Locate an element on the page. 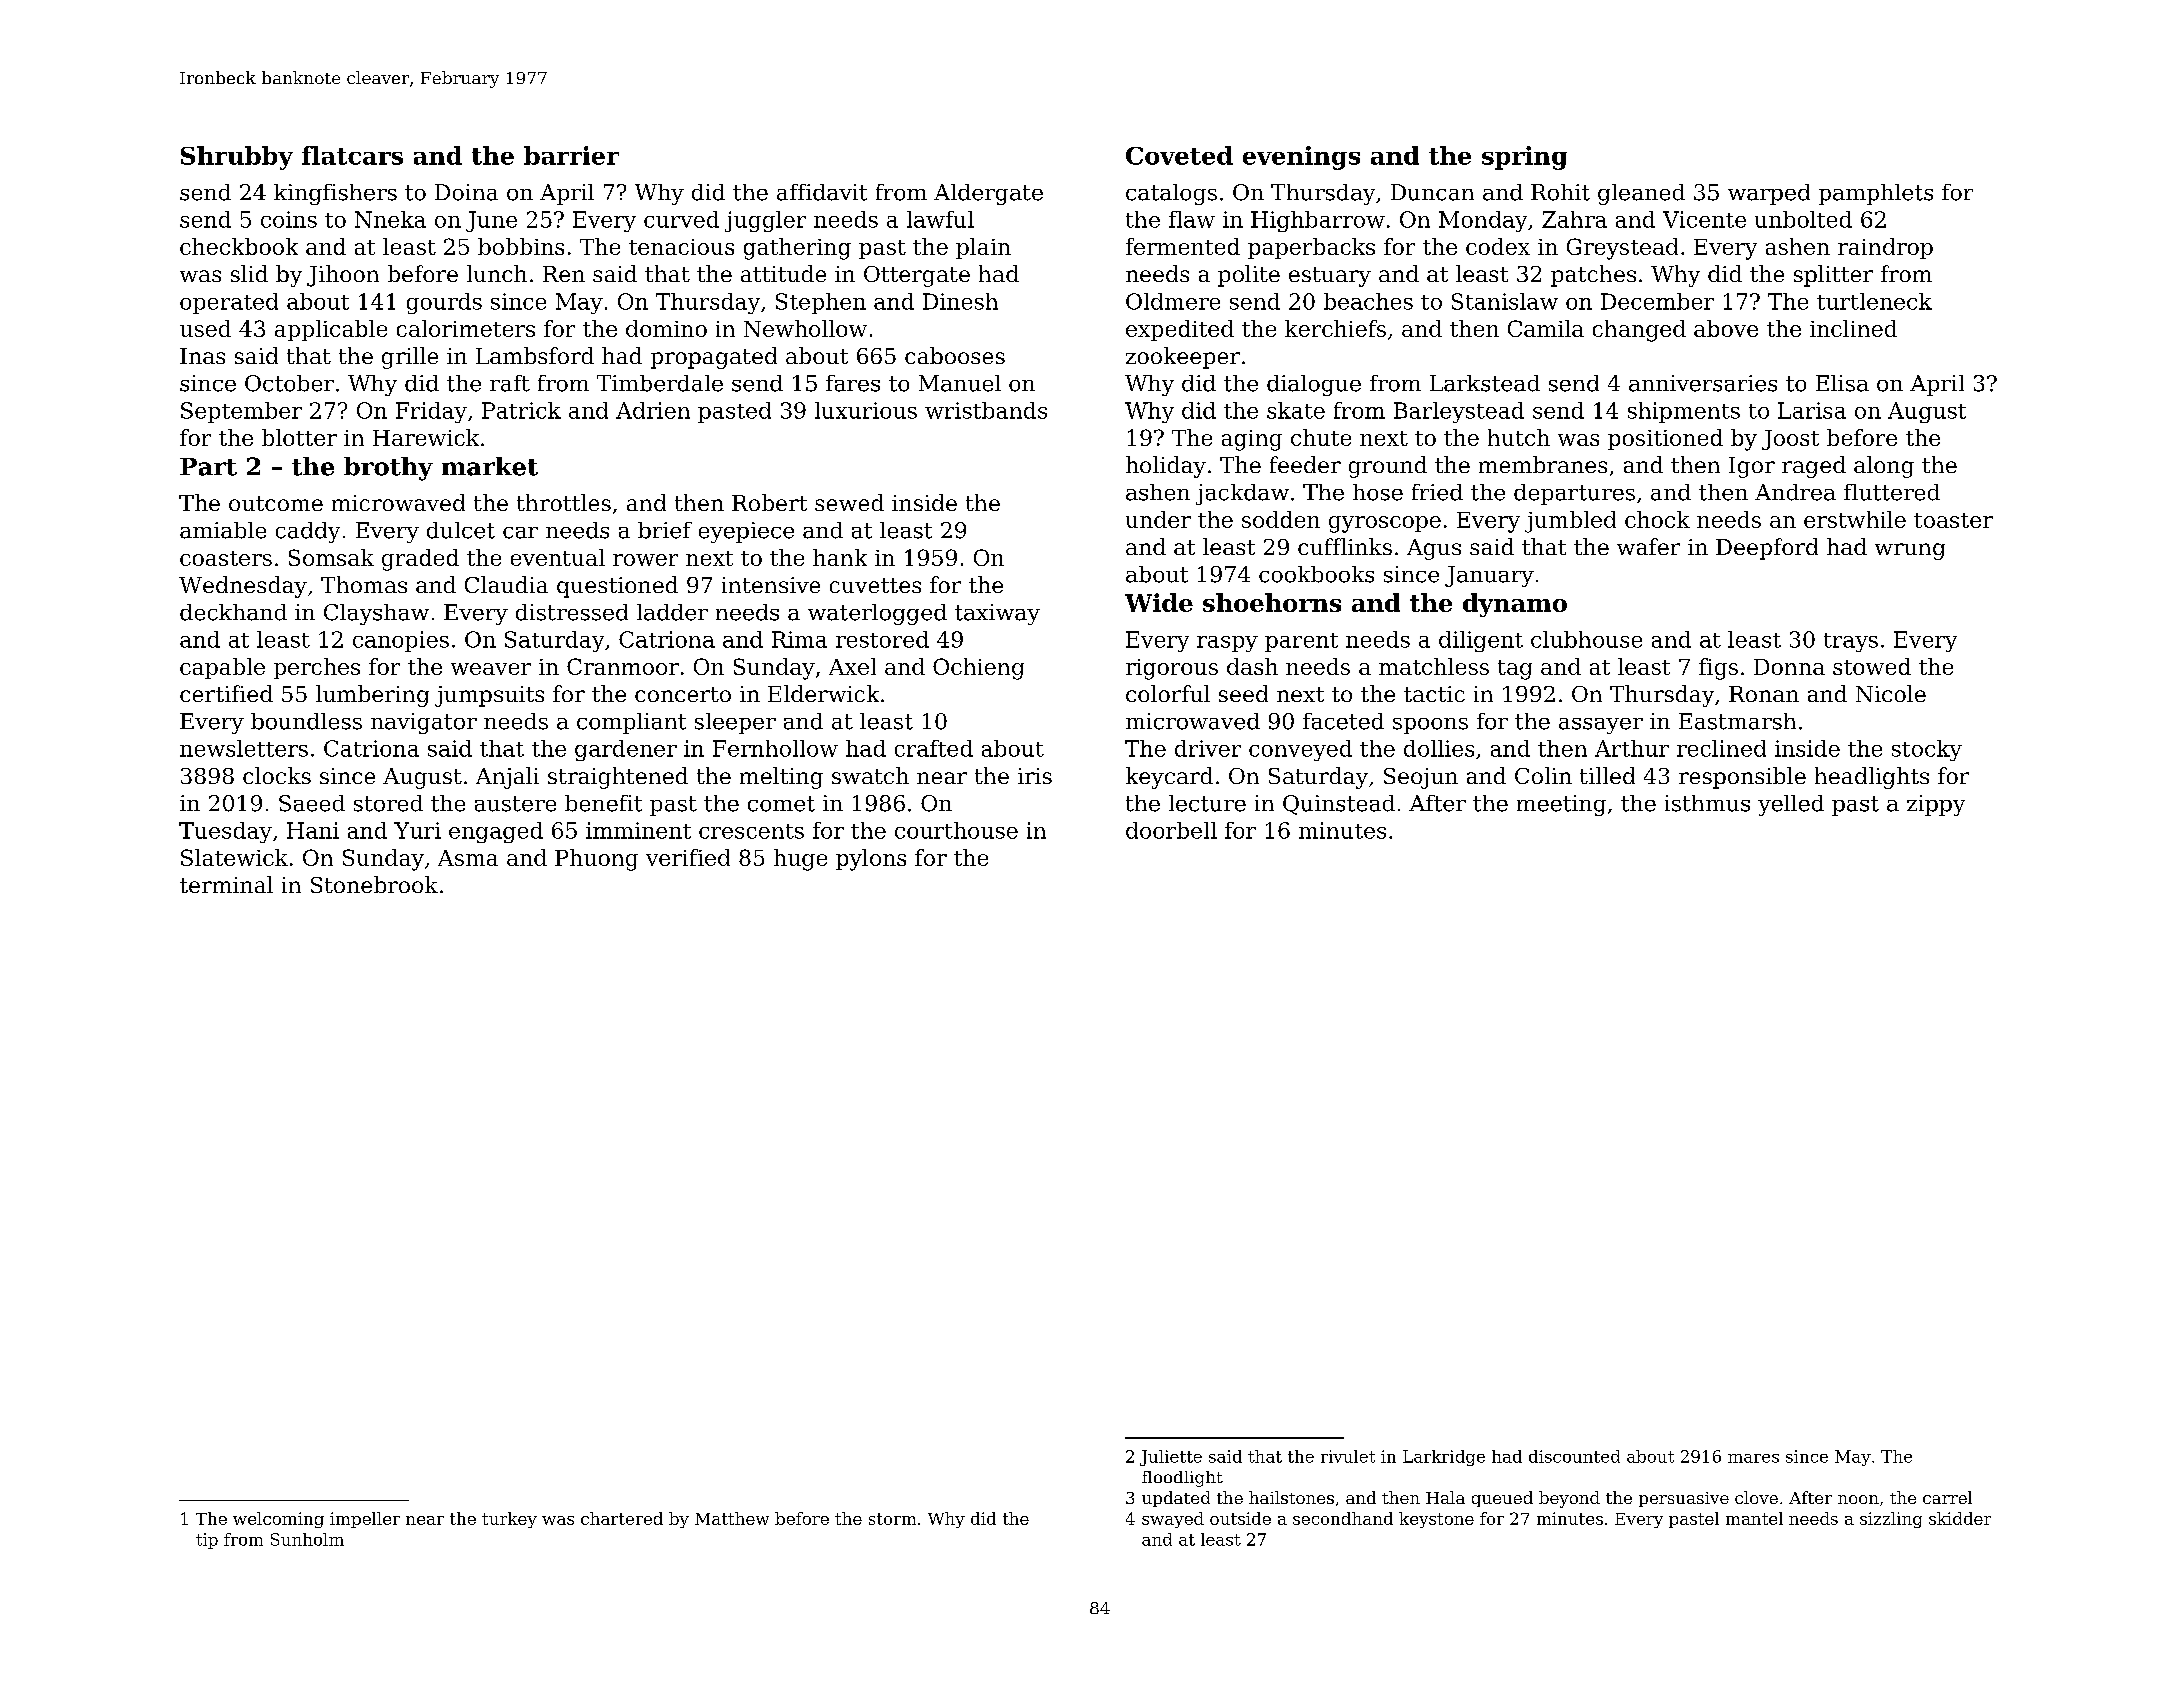  Nneka is located at coordinates (390, 219).
